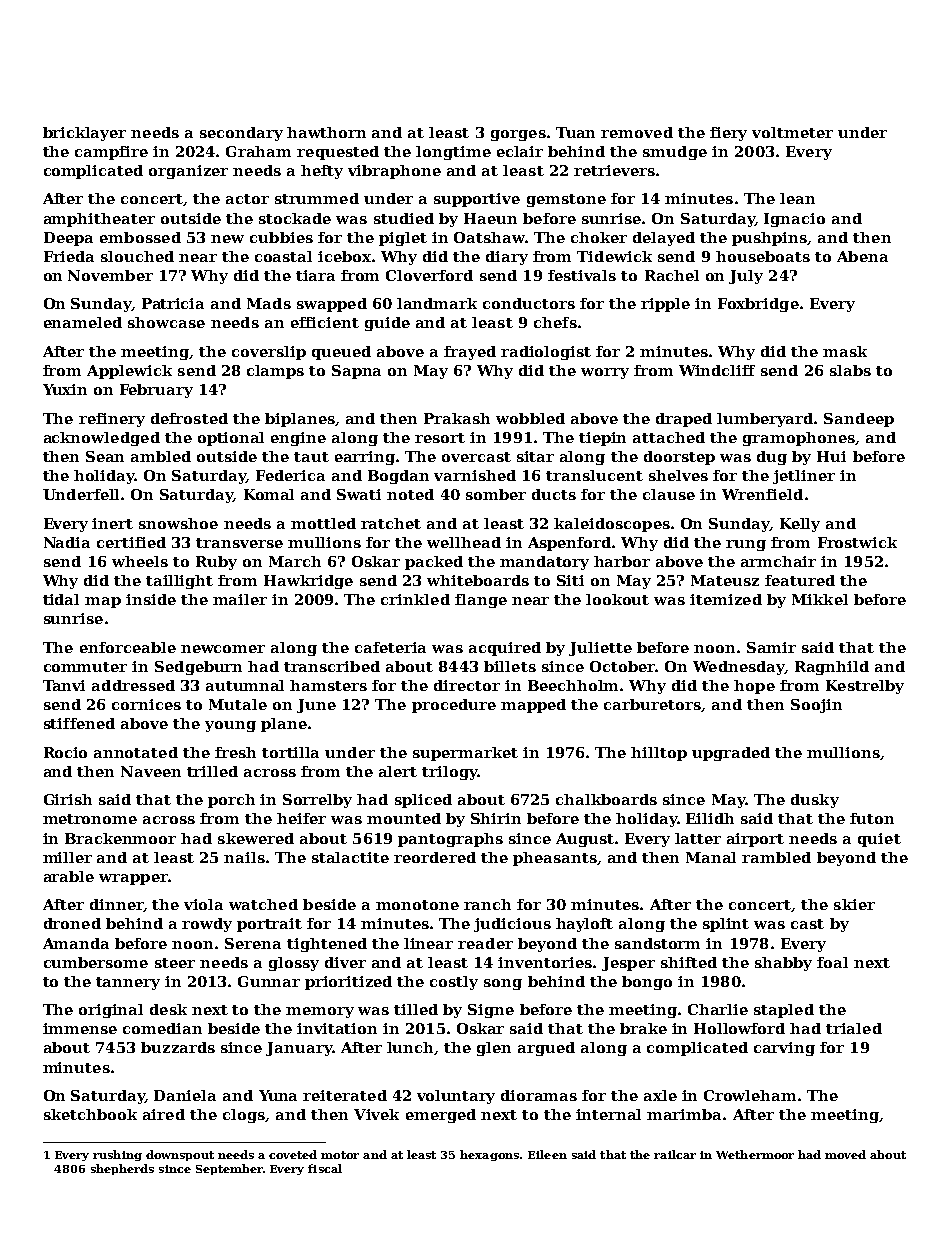  What do you see at coordinates (820, 599) in the document?
I see `Mikkel` at bounding box center [820, 599].
